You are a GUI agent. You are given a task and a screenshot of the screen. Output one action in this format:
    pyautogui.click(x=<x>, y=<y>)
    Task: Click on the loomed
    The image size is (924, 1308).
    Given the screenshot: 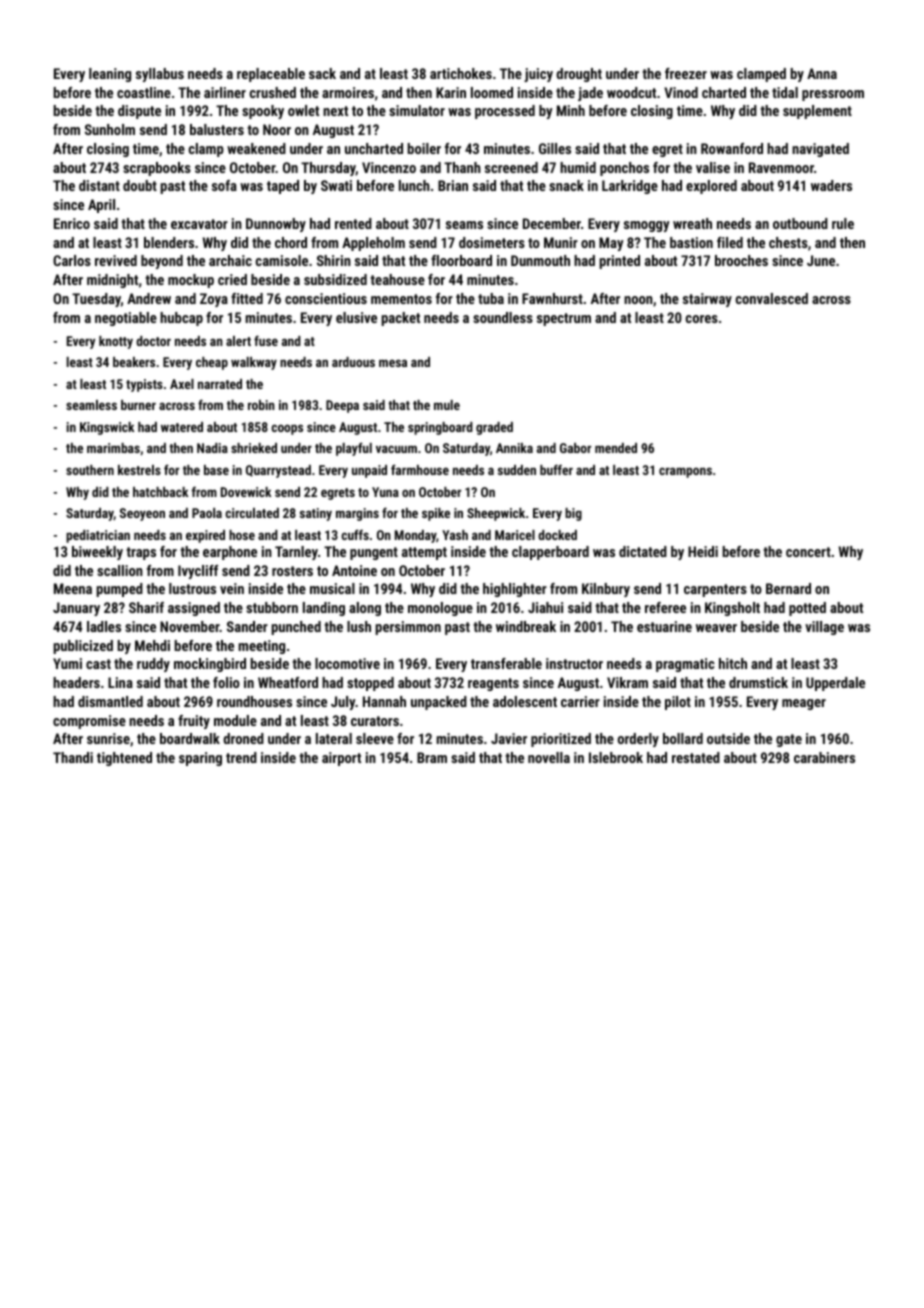 What is the action you would take?
    pyautogui.click(x=492, y=92)
